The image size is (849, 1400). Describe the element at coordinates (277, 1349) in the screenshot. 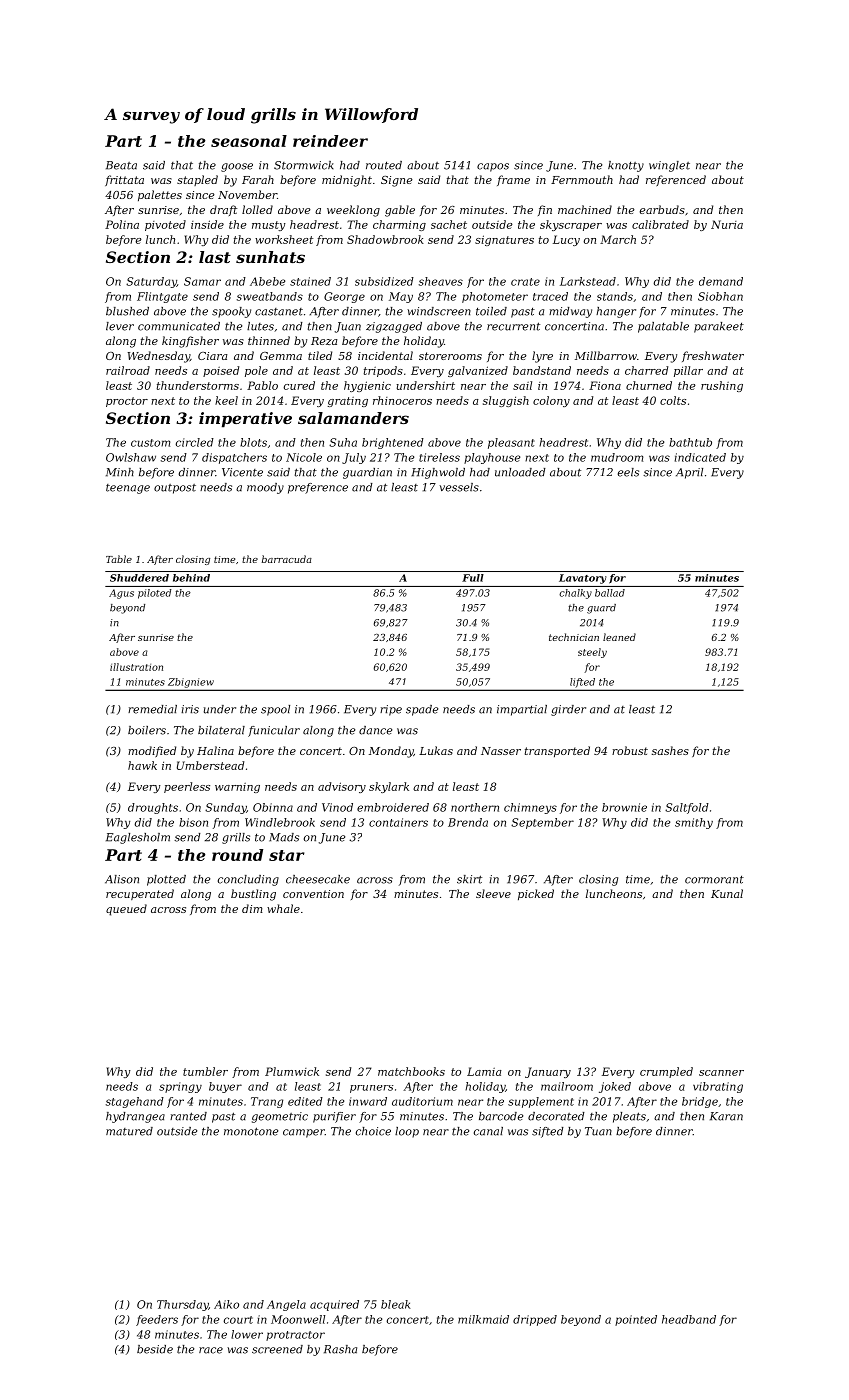

I see `screened` at that location.
